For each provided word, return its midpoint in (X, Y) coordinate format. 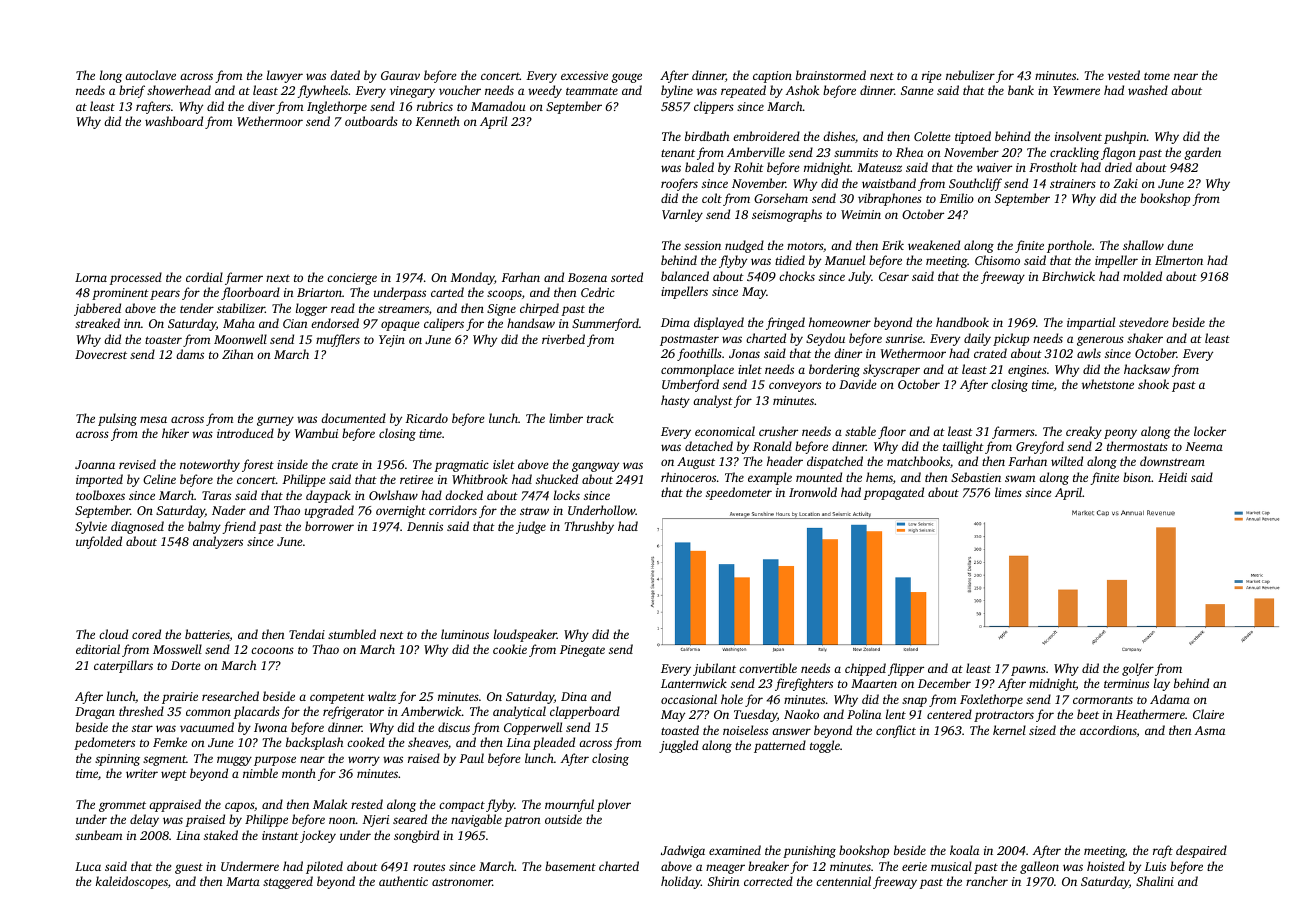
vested (1124, 75)
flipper (906, 669)
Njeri (376, 821)
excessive (584, 75)
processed (136, 278)
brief (132, 91)
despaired (1201, 851)
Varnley (682, 215)
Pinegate (582, 651)
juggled (678, 746)
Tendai (307, 634)
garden (1202, 153)
